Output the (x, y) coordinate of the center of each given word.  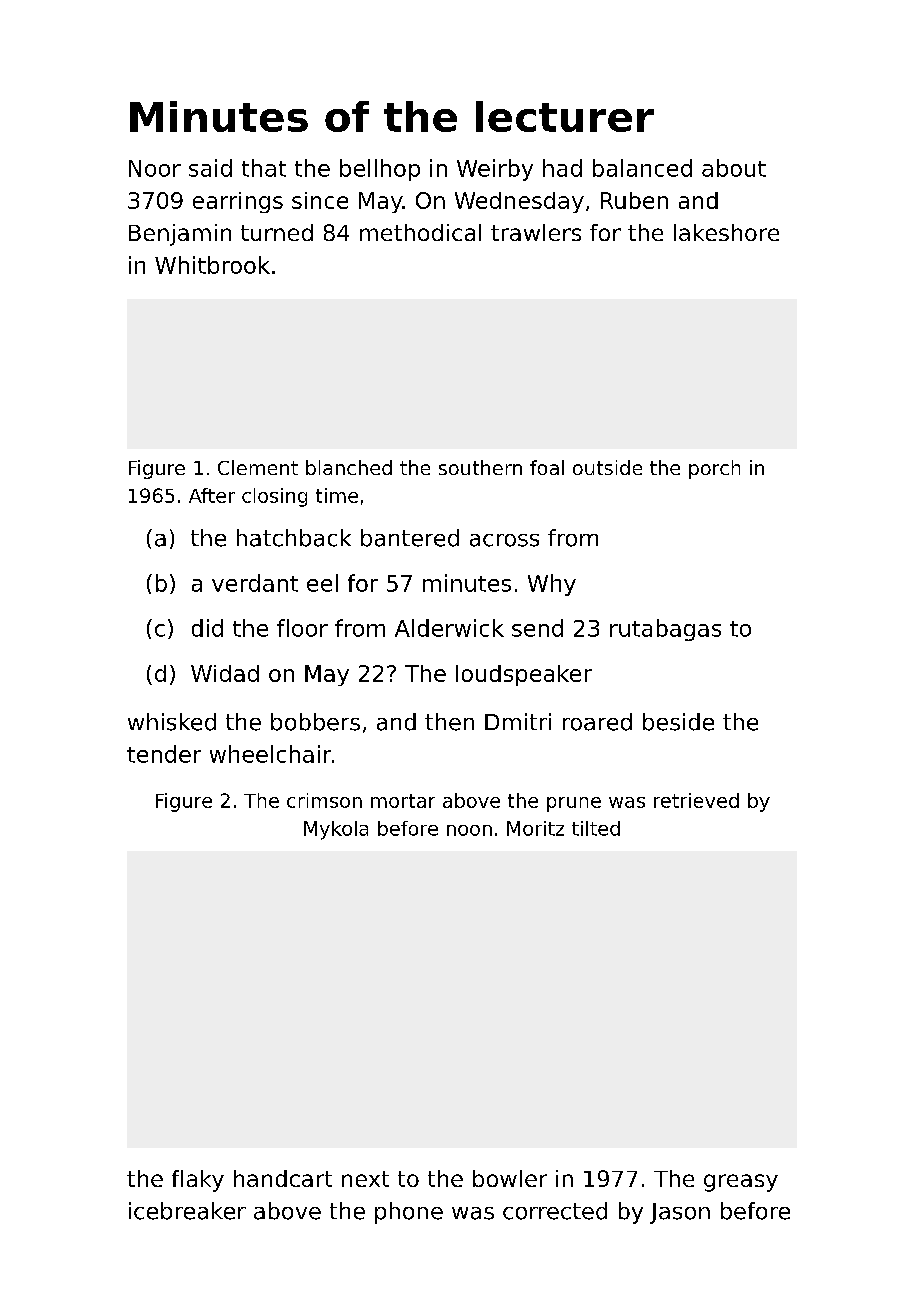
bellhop (380, 170)
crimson (324, 800)
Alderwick (449, 628)
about (734, 168)
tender (164, 754)
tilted (596, 828)
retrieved (696, 800)
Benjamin (180, 235)
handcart (283, 1178)
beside (678, 722)
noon (469, 830)
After (212, 495)
